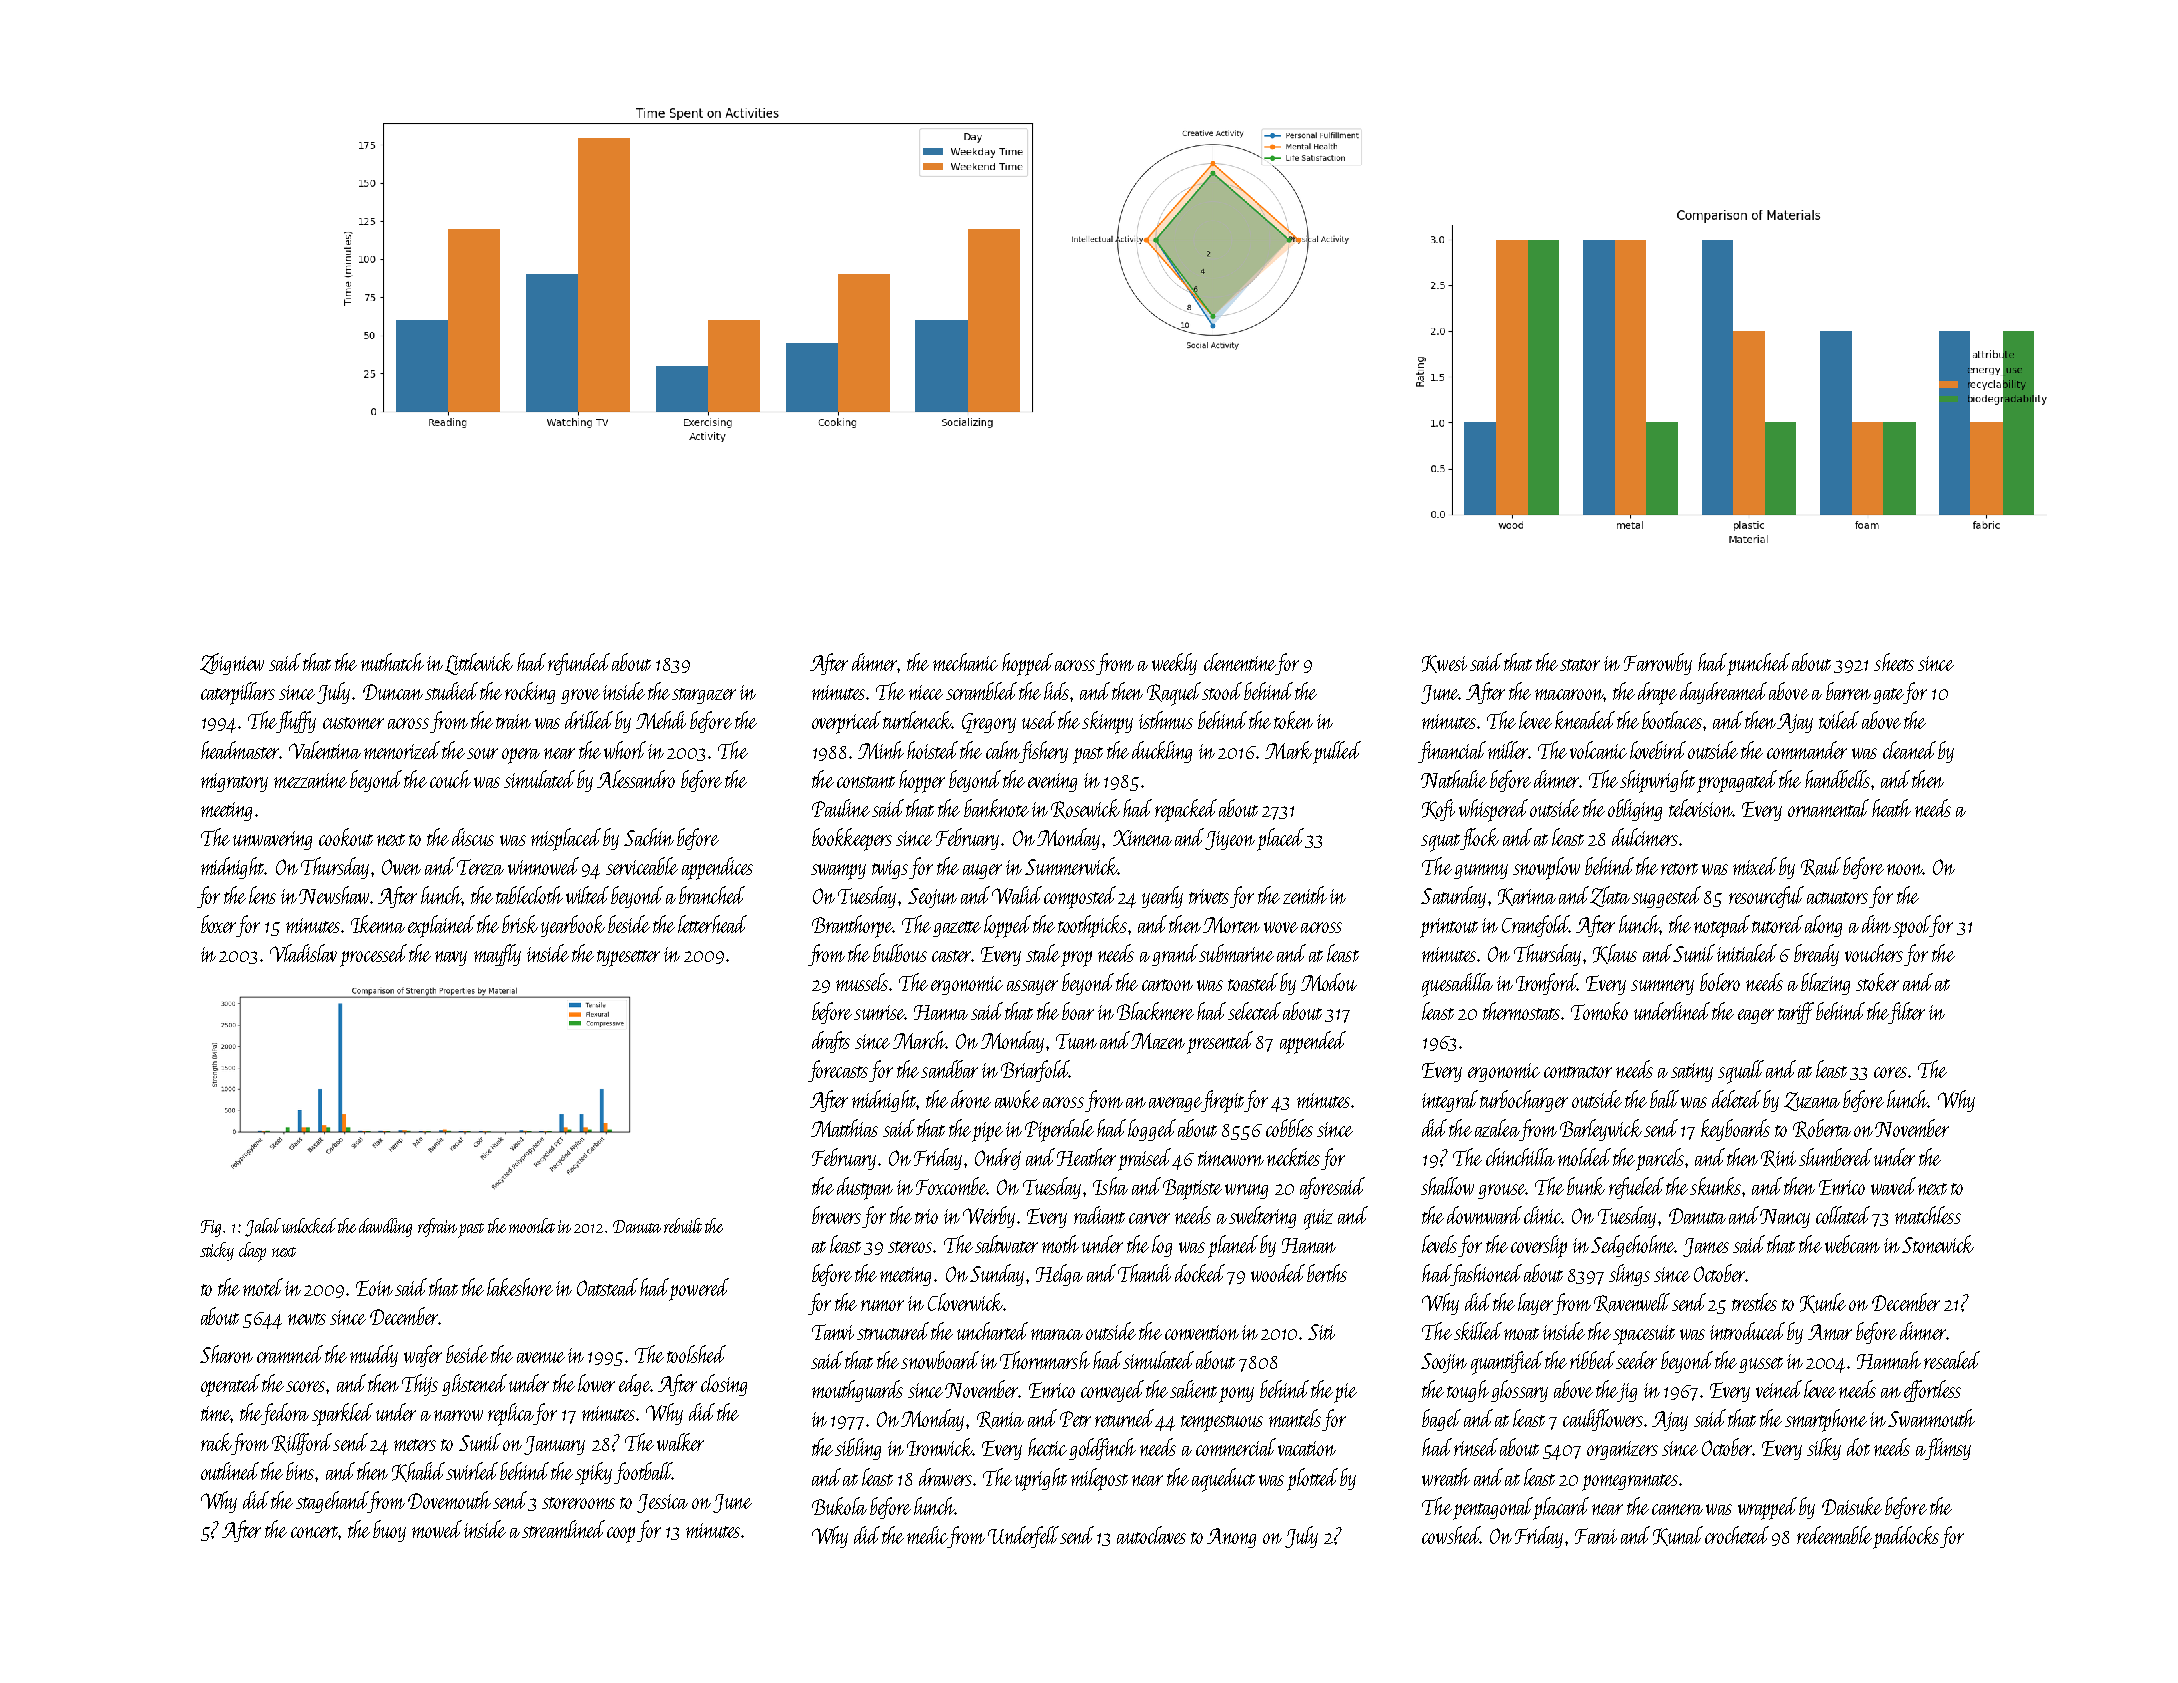 This screenshot has width=2178, height=1683. What do you see at coordinates (451, 958) in the screenshot?
I see `navy` at bounding box center [451, 958].
